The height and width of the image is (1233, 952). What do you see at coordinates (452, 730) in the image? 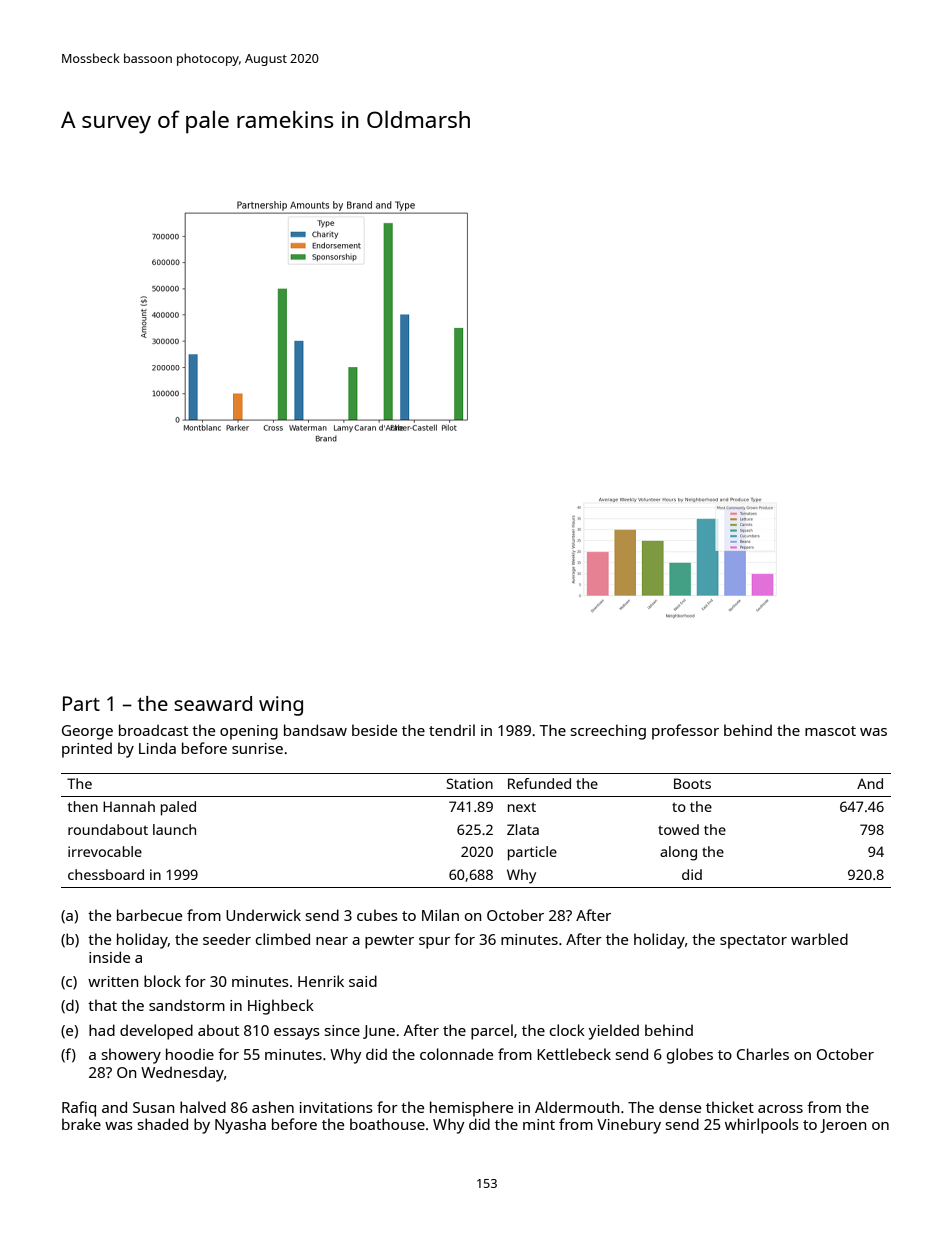
I see `tendril` at bounding box center [452, 730].
